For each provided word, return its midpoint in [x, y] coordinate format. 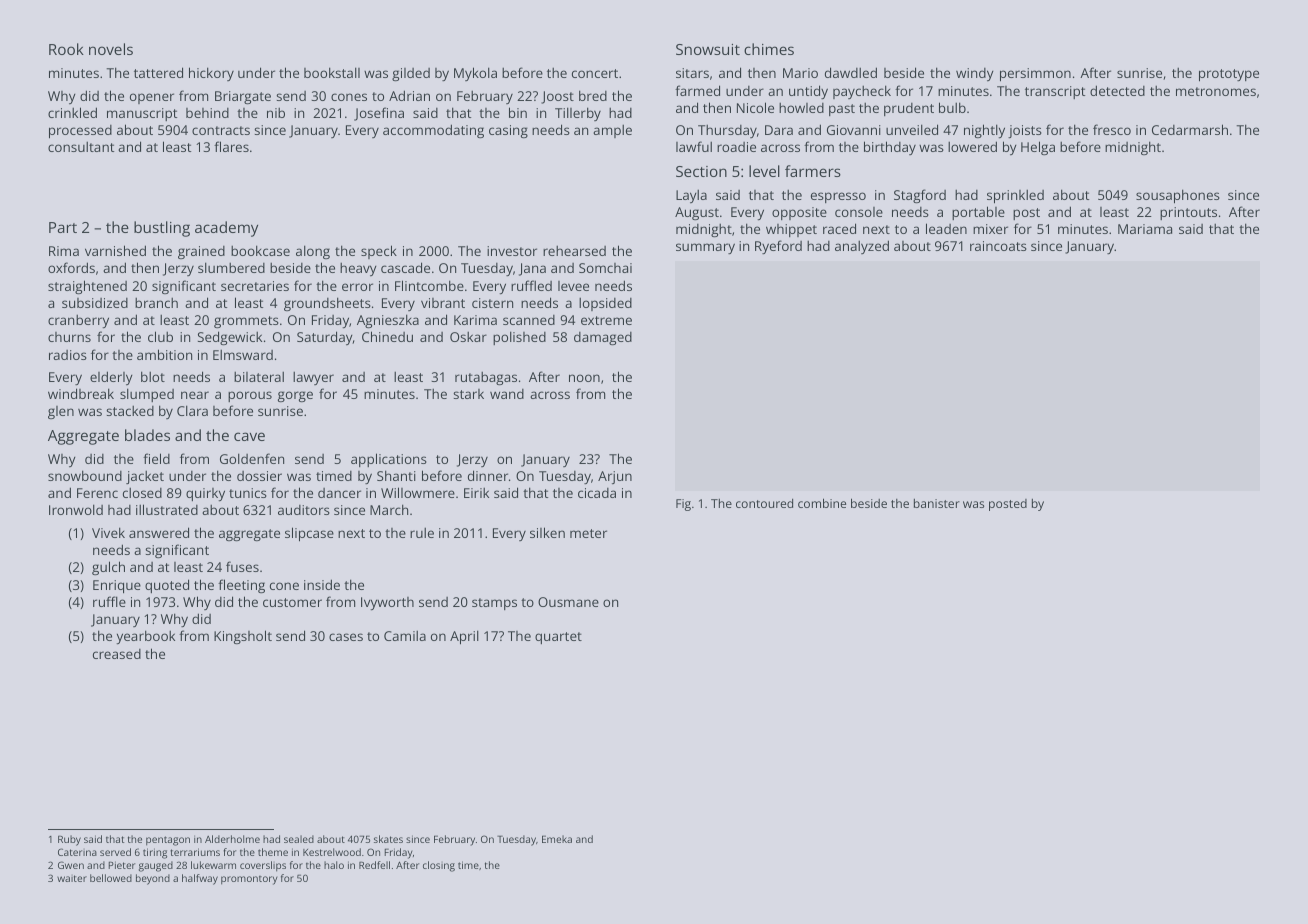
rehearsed [574, 250]
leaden [946, 228]
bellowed [111, 878]
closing [439, 866]
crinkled [72, 112]
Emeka [557, 839]
